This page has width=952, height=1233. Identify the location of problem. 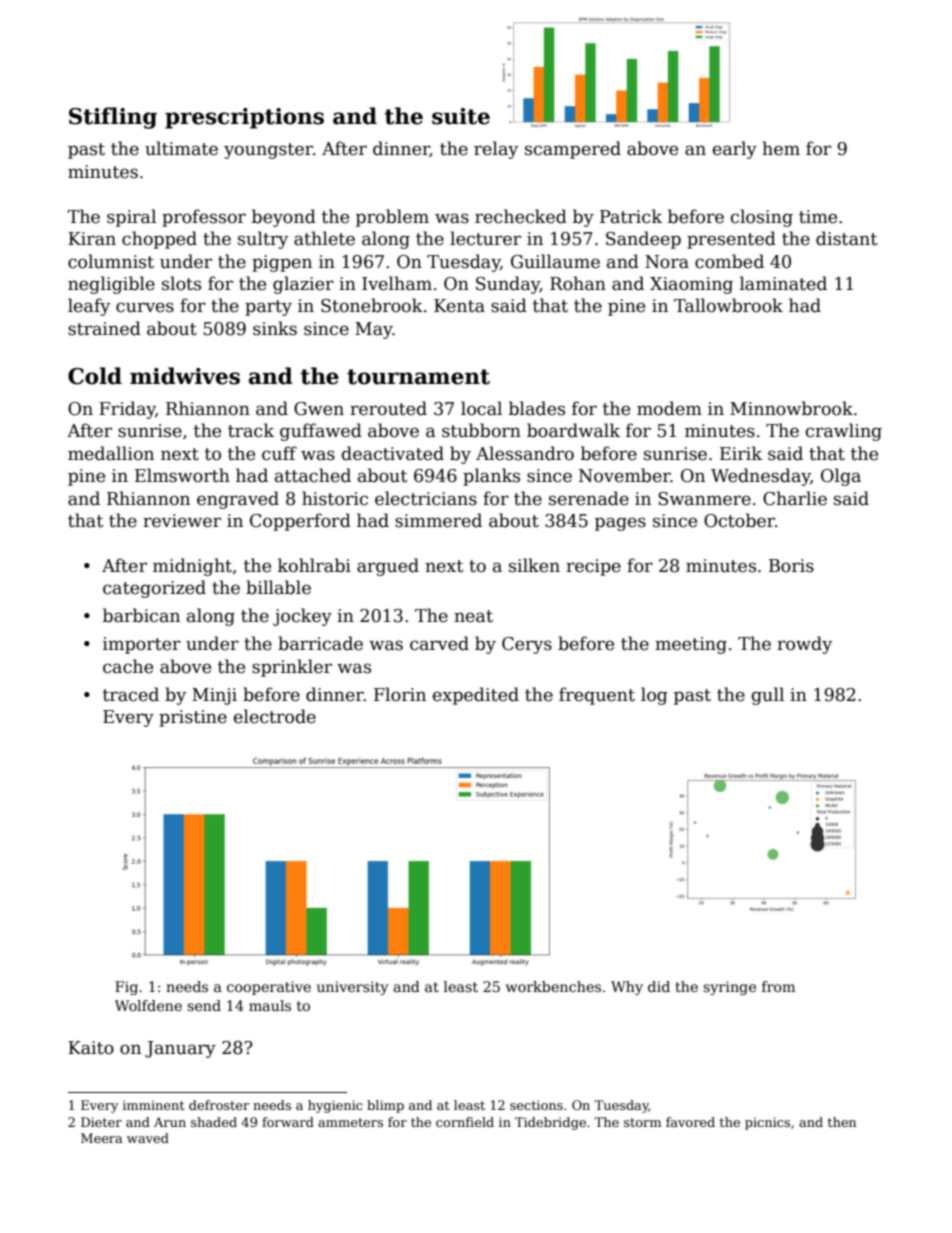
(392, 218).
